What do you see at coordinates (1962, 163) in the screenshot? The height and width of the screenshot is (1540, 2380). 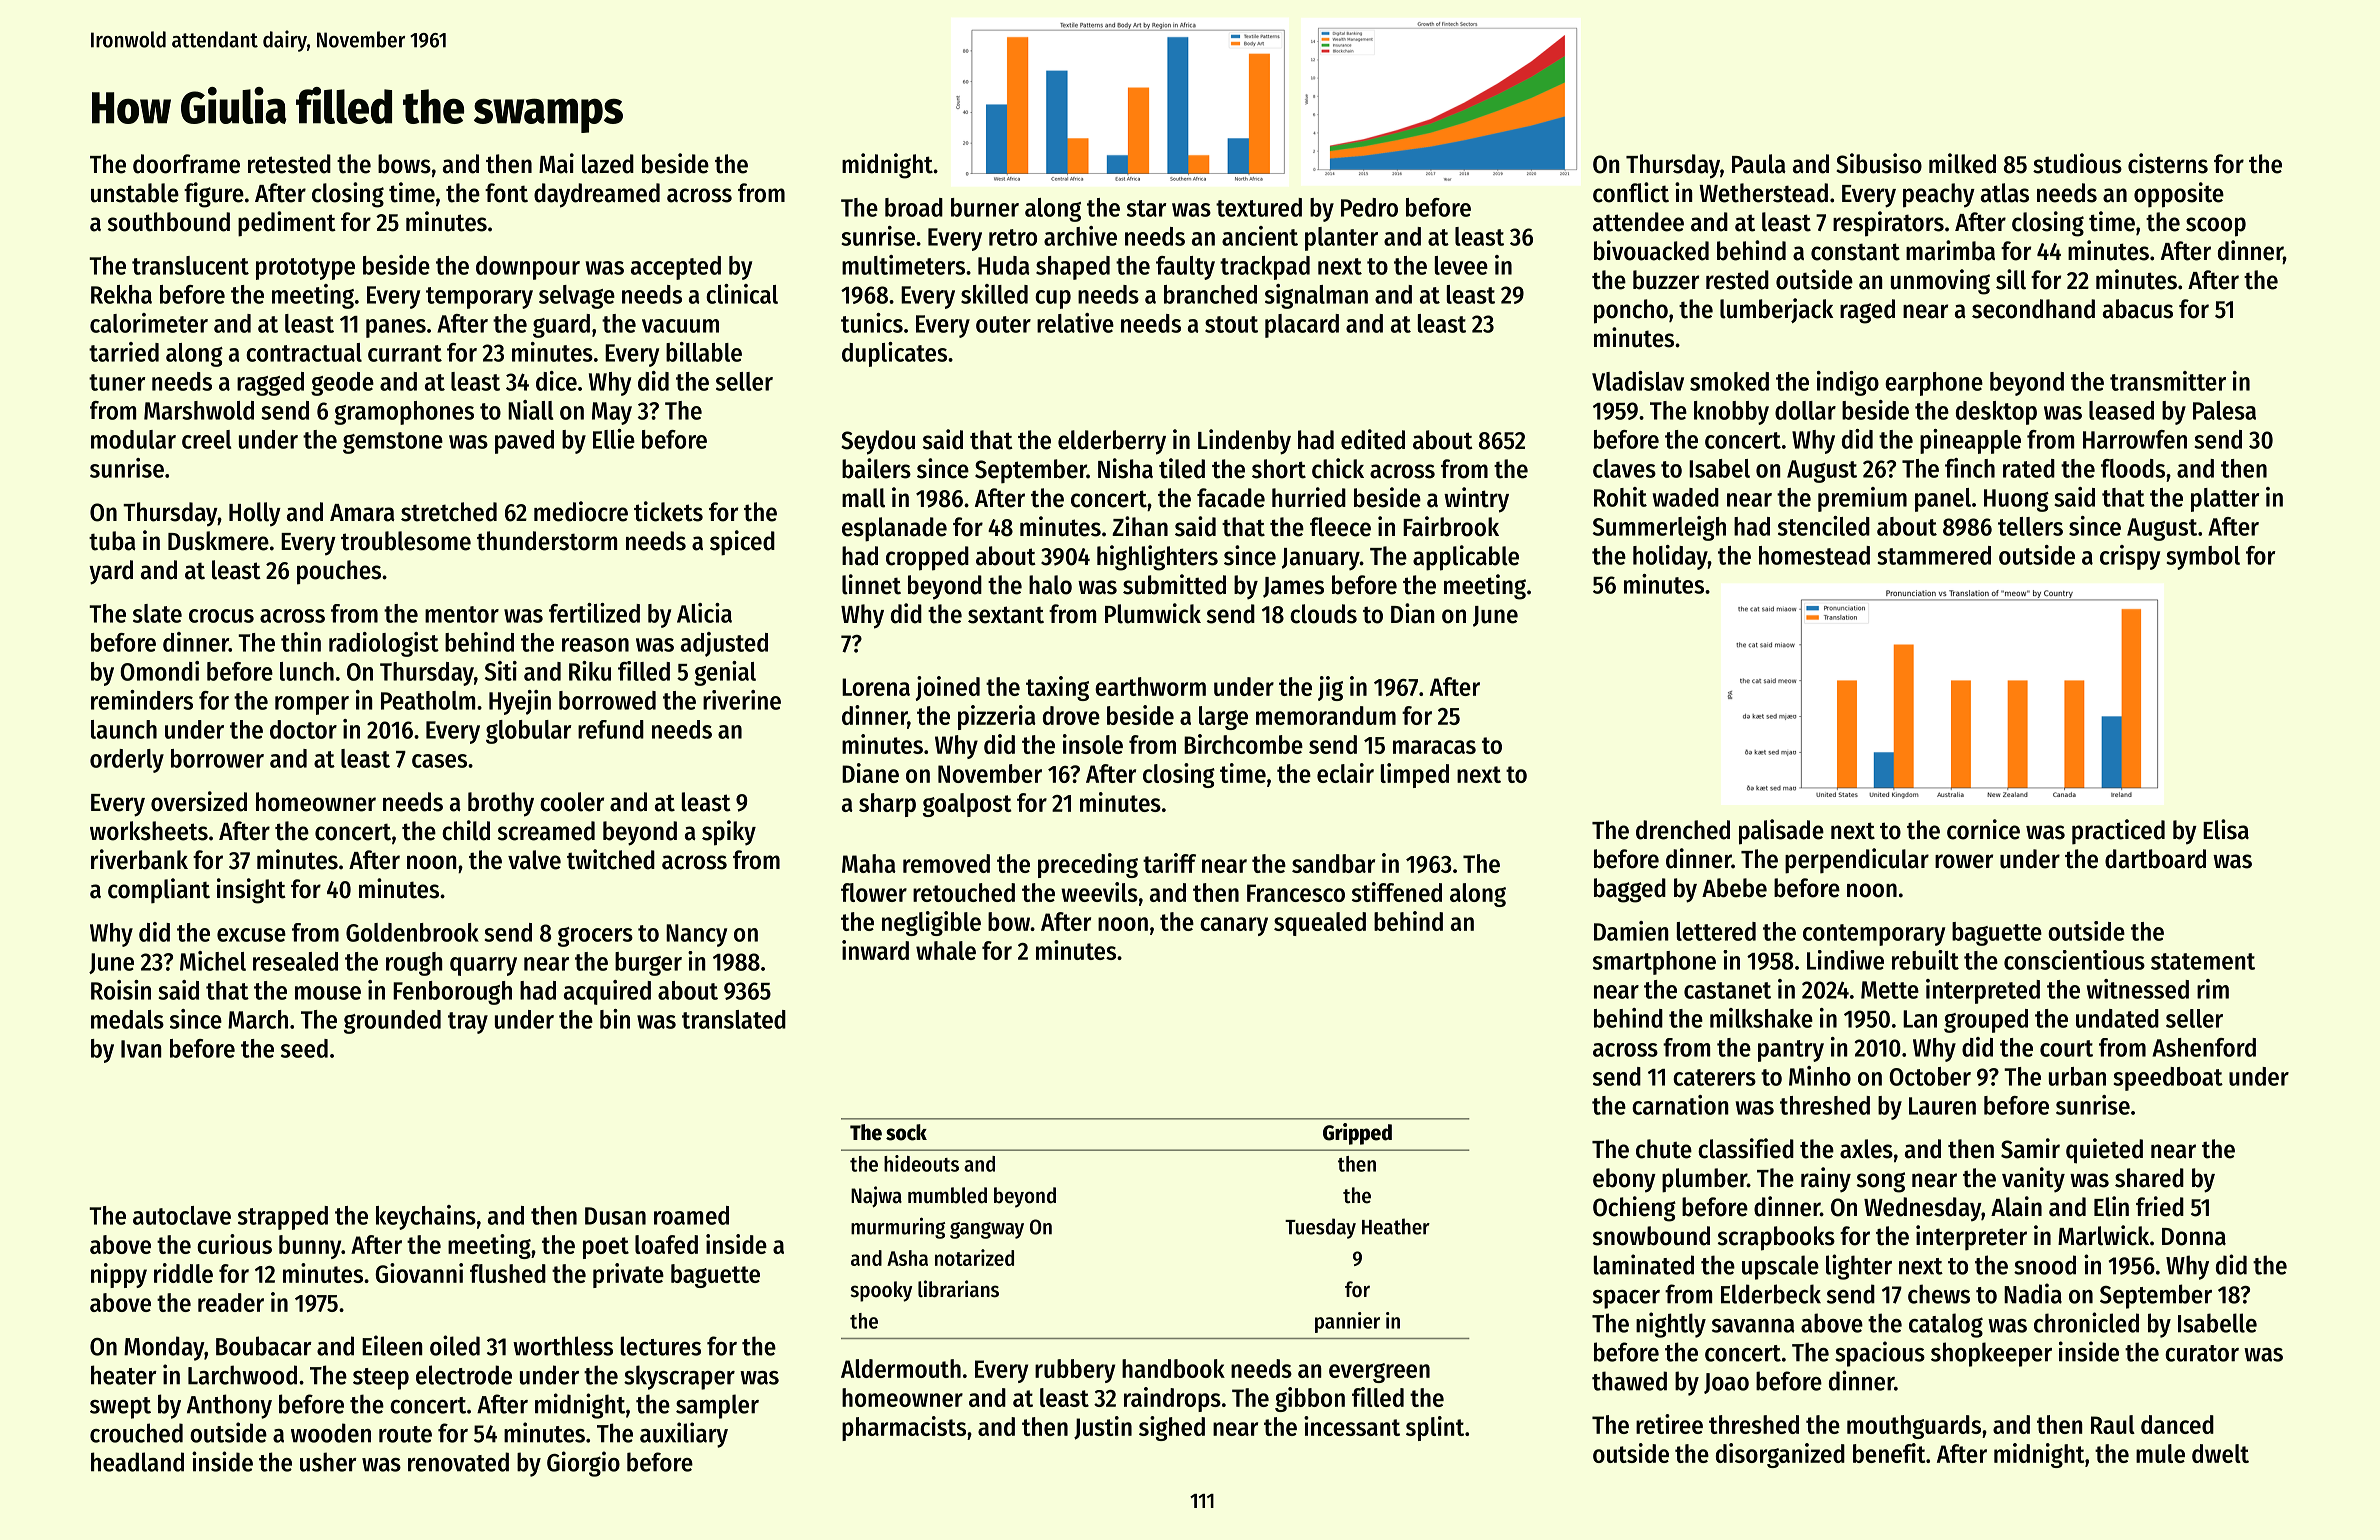 I see `milked` at bounding box center [1962, 163].
